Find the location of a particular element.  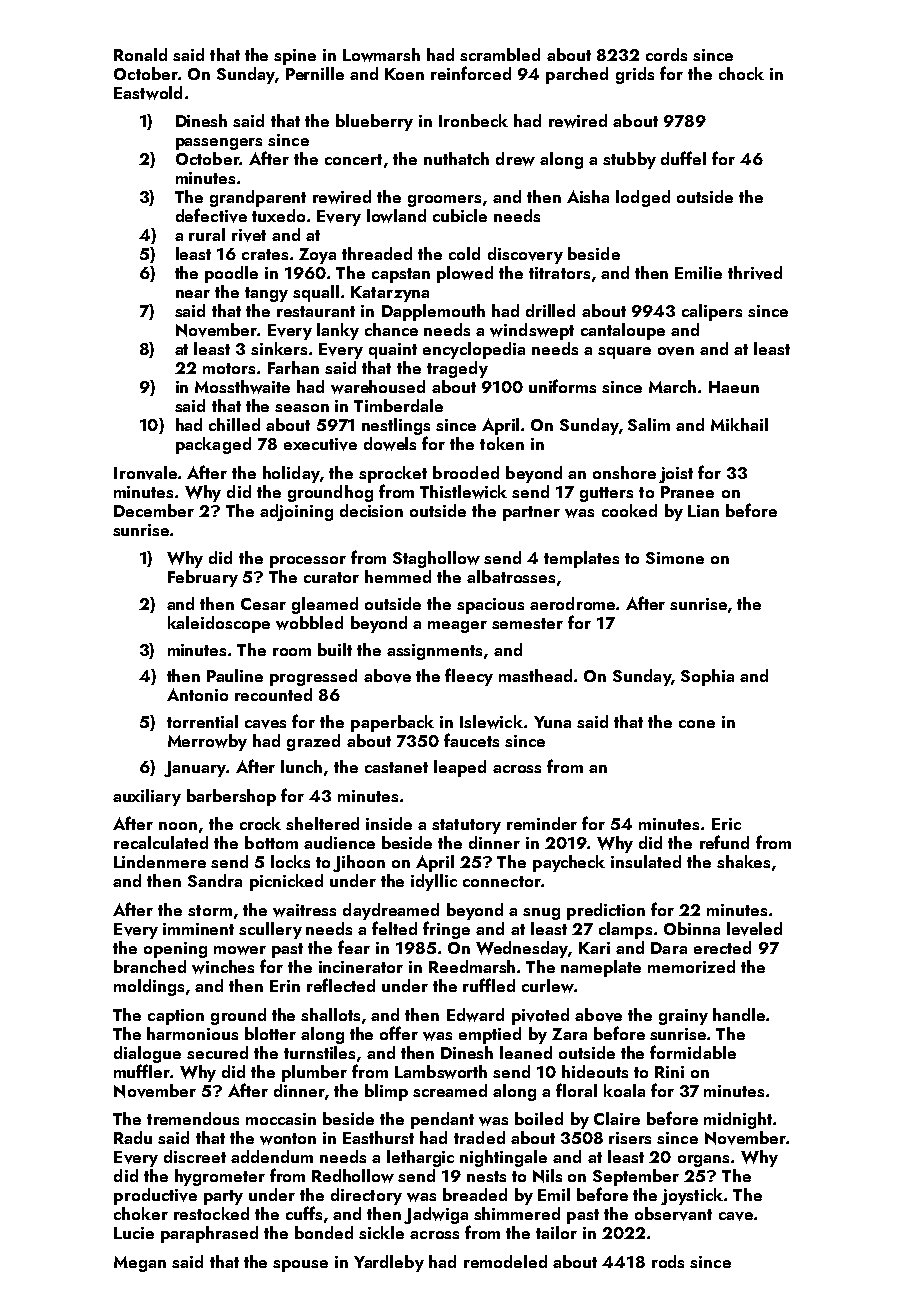

insulated is located at coordinates (646, 861).
